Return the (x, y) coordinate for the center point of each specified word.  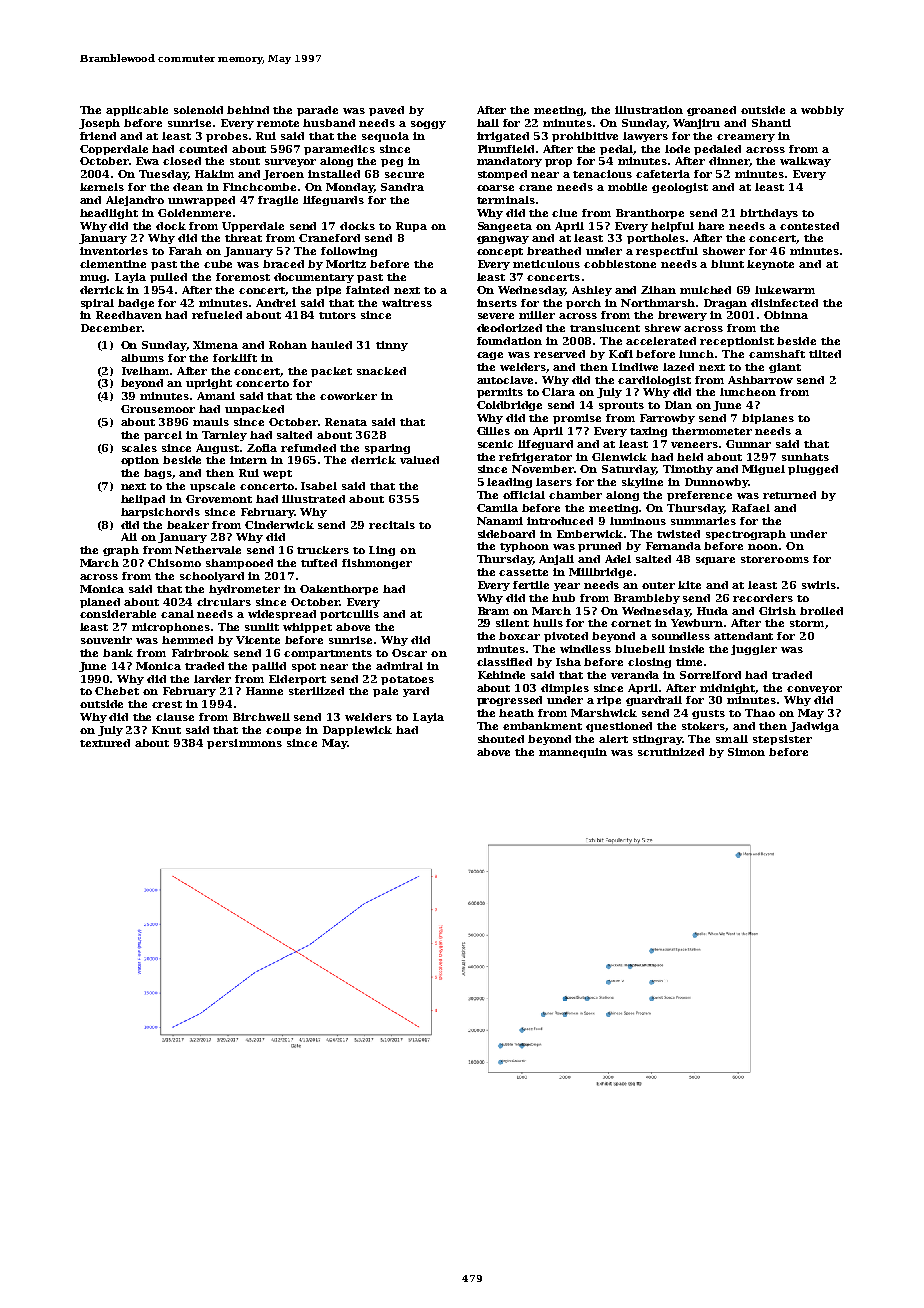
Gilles (493, 431)
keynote (770, 265)
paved (386, 111)
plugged (813, 470)
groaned (711, 111)
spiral (97, 304)
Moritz (346, 264)
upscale (212, 487)
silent (512, 623)
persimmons (244, 744)
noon (763, 547)
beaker (188, 525)
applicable (137, 111)
